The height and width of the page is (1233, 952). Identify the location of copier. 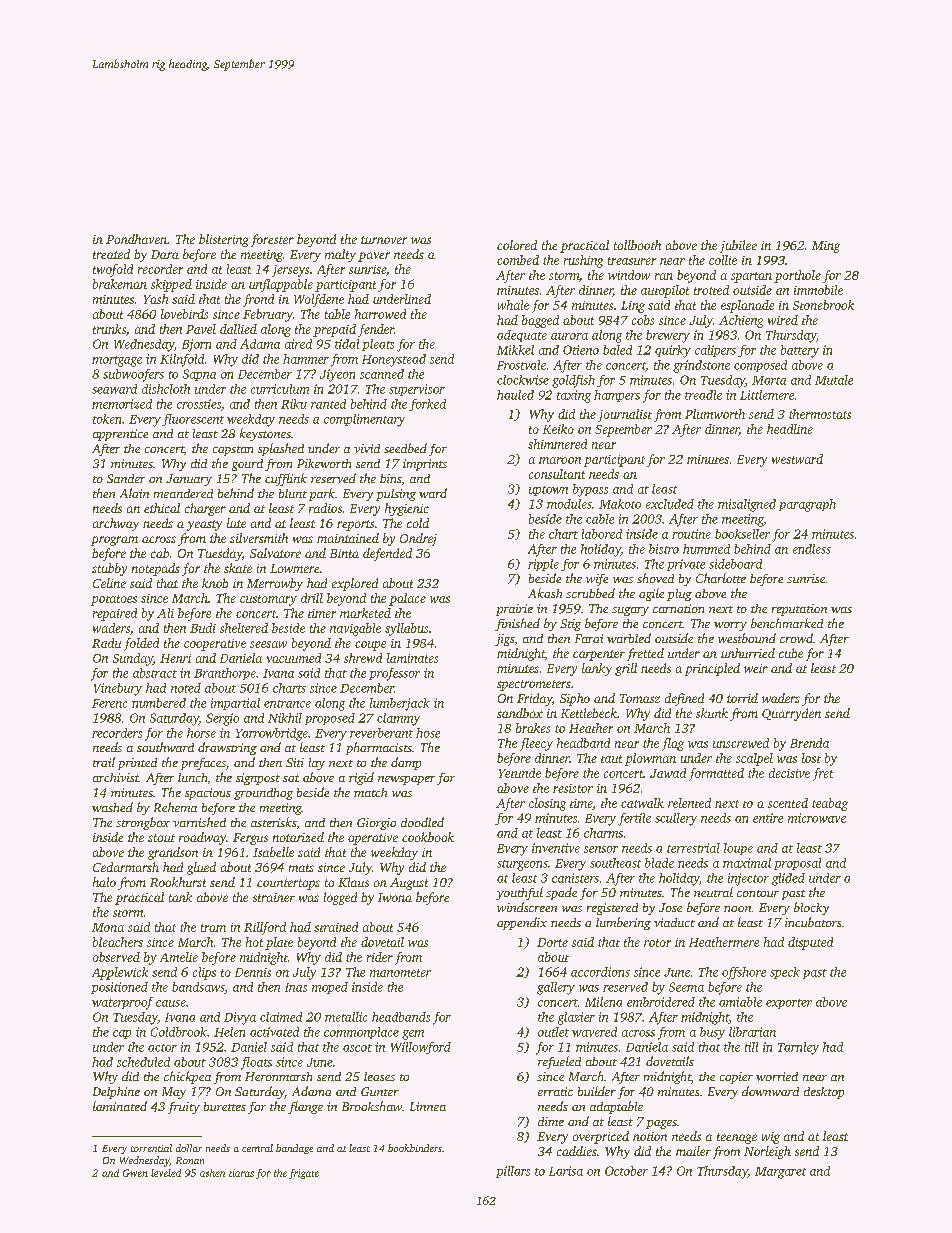
(736, 1078).
